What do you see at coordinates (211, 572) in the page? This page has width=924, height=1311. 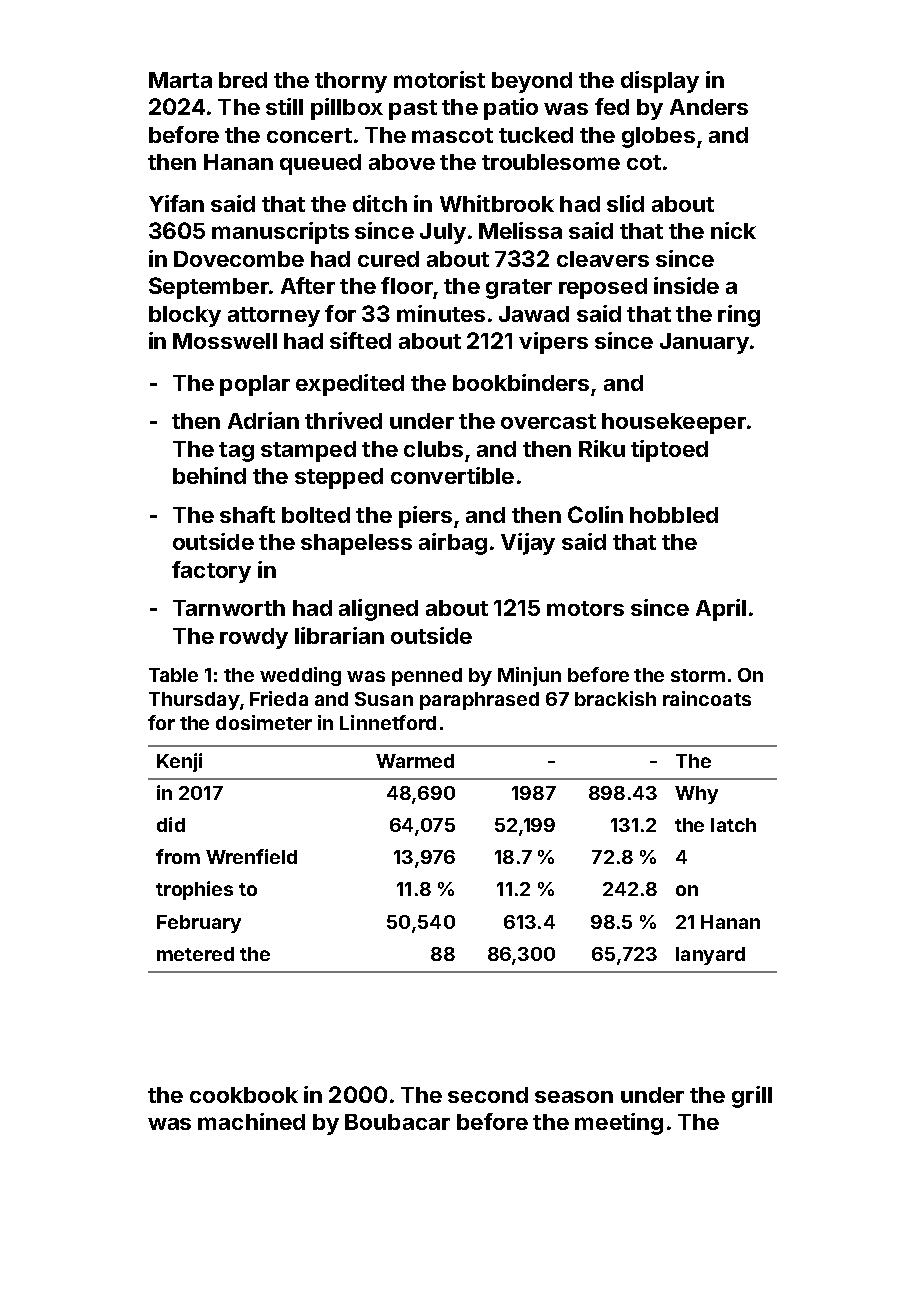 I see `factory` at bounding box center [211, 572].
